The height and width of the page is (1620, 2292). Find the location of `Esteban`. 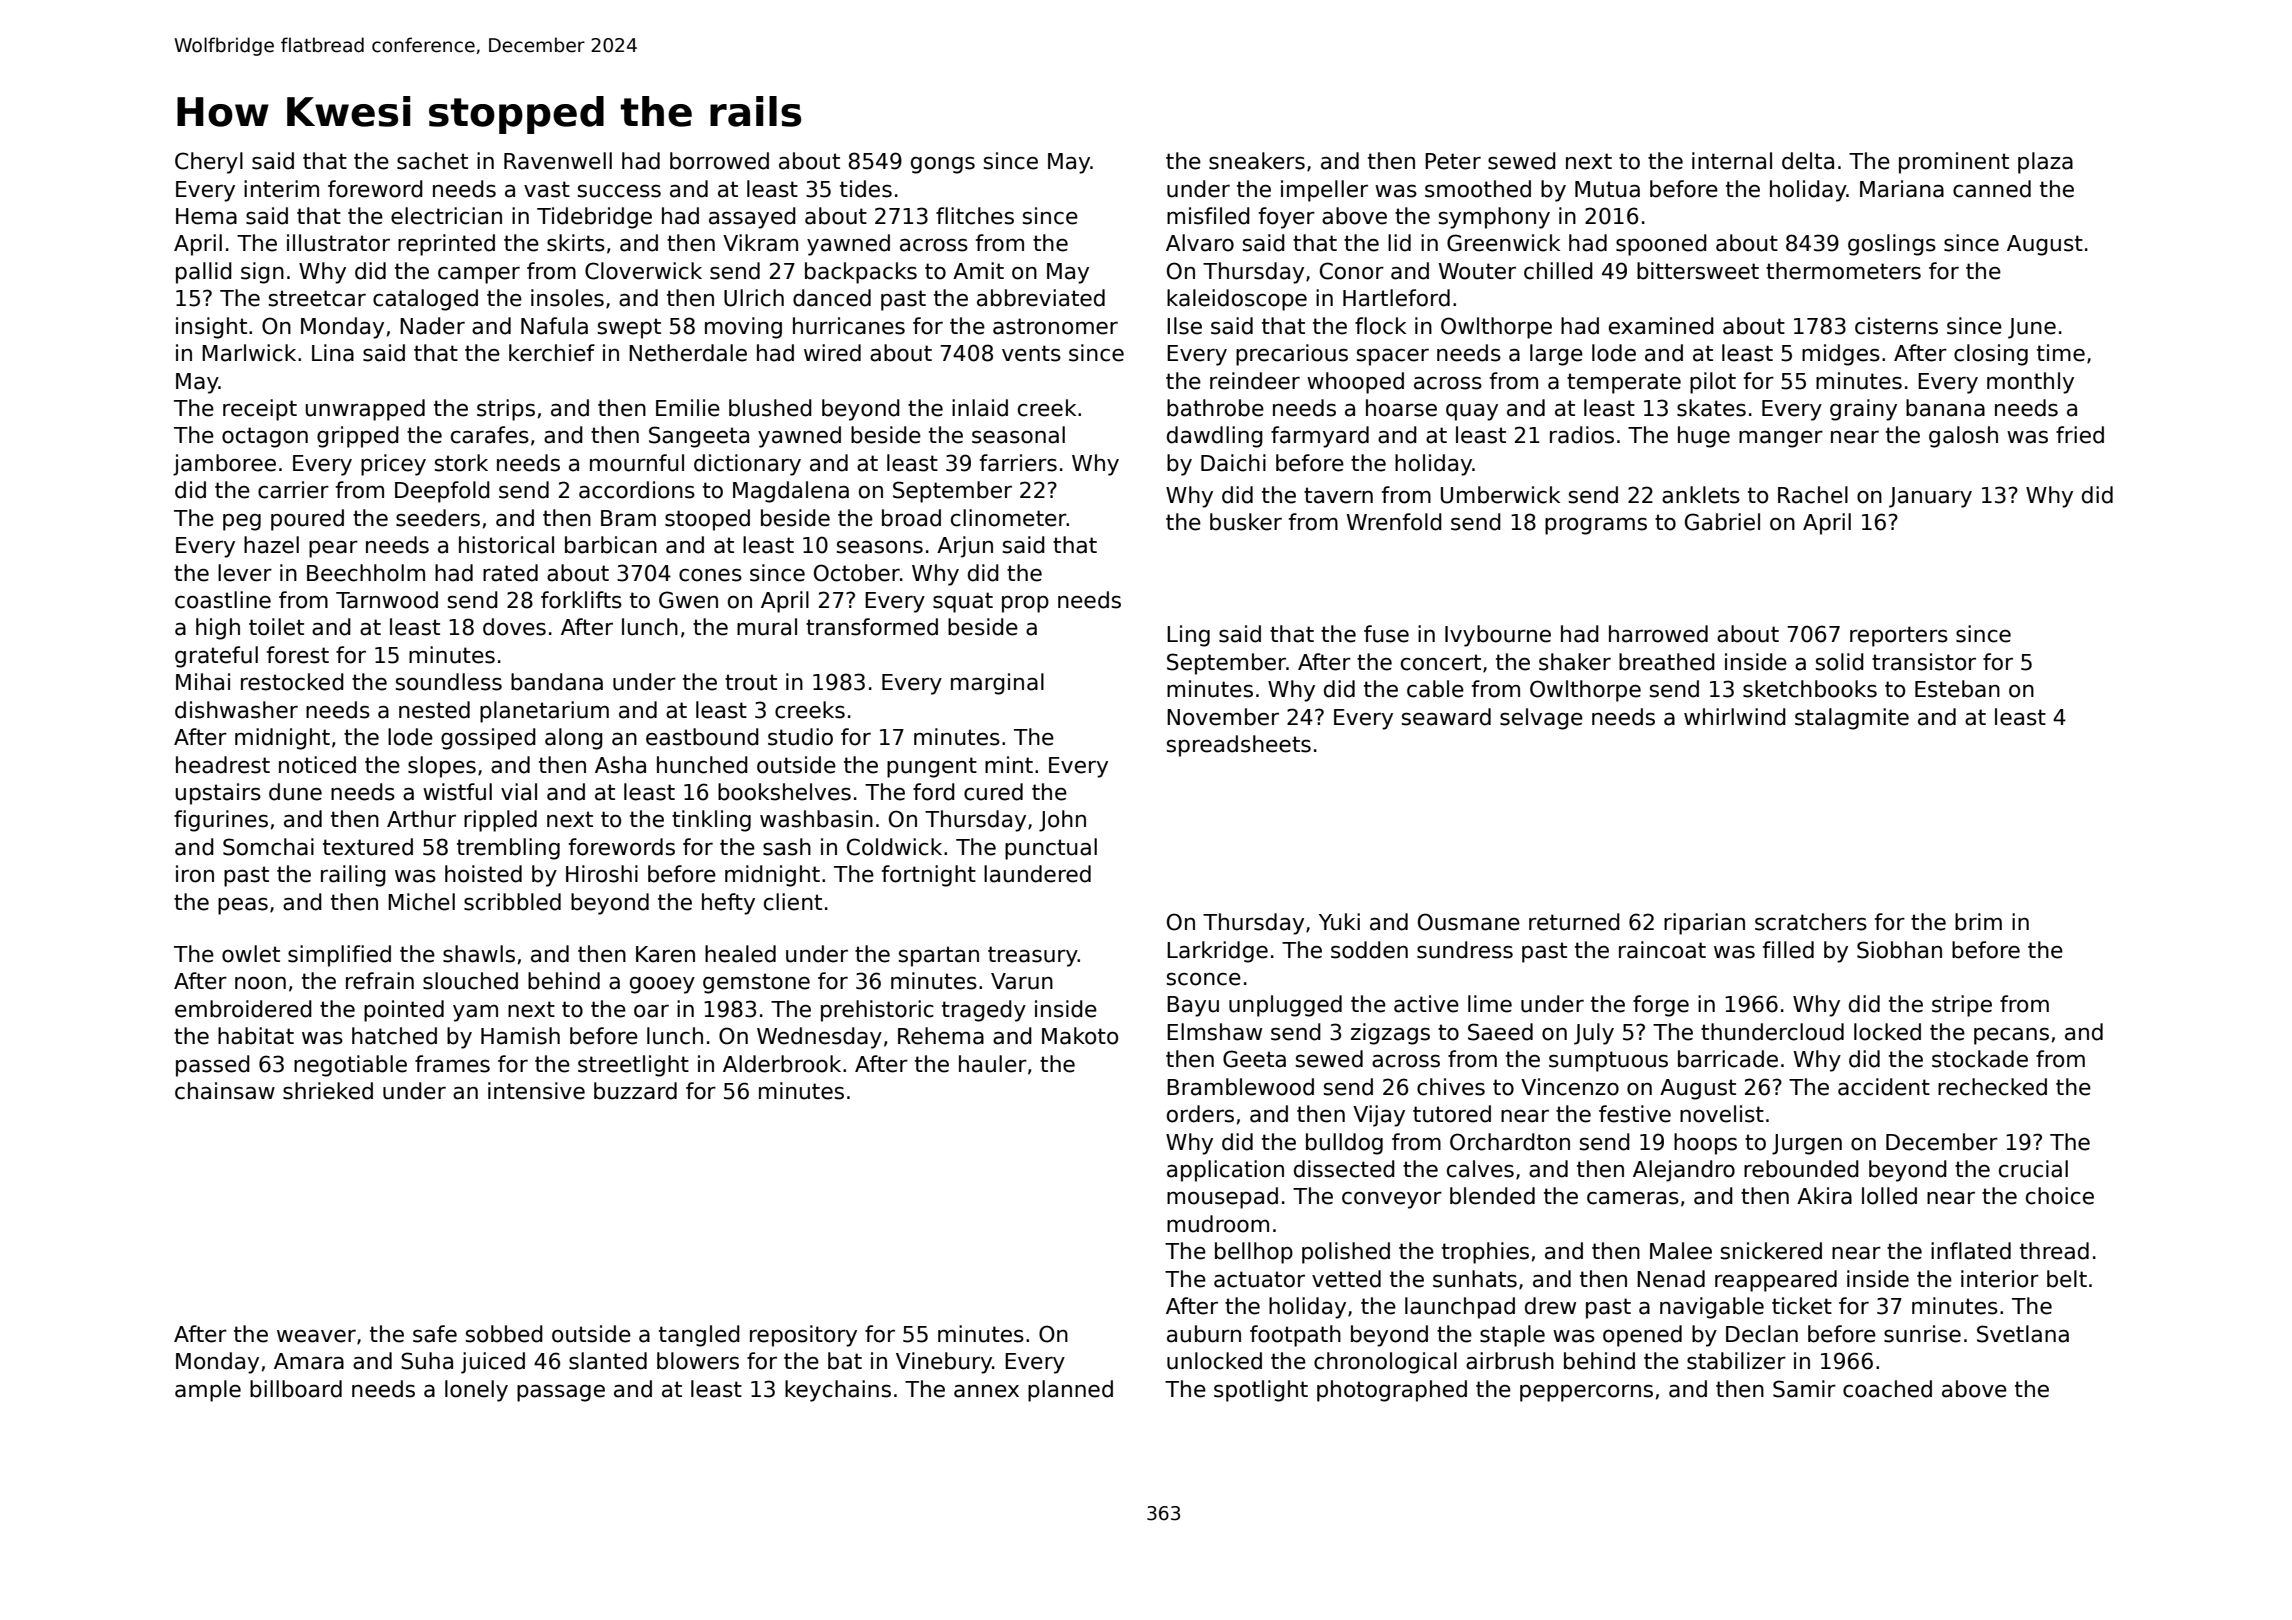

Esteban is located at coordinates (1957, 689).
